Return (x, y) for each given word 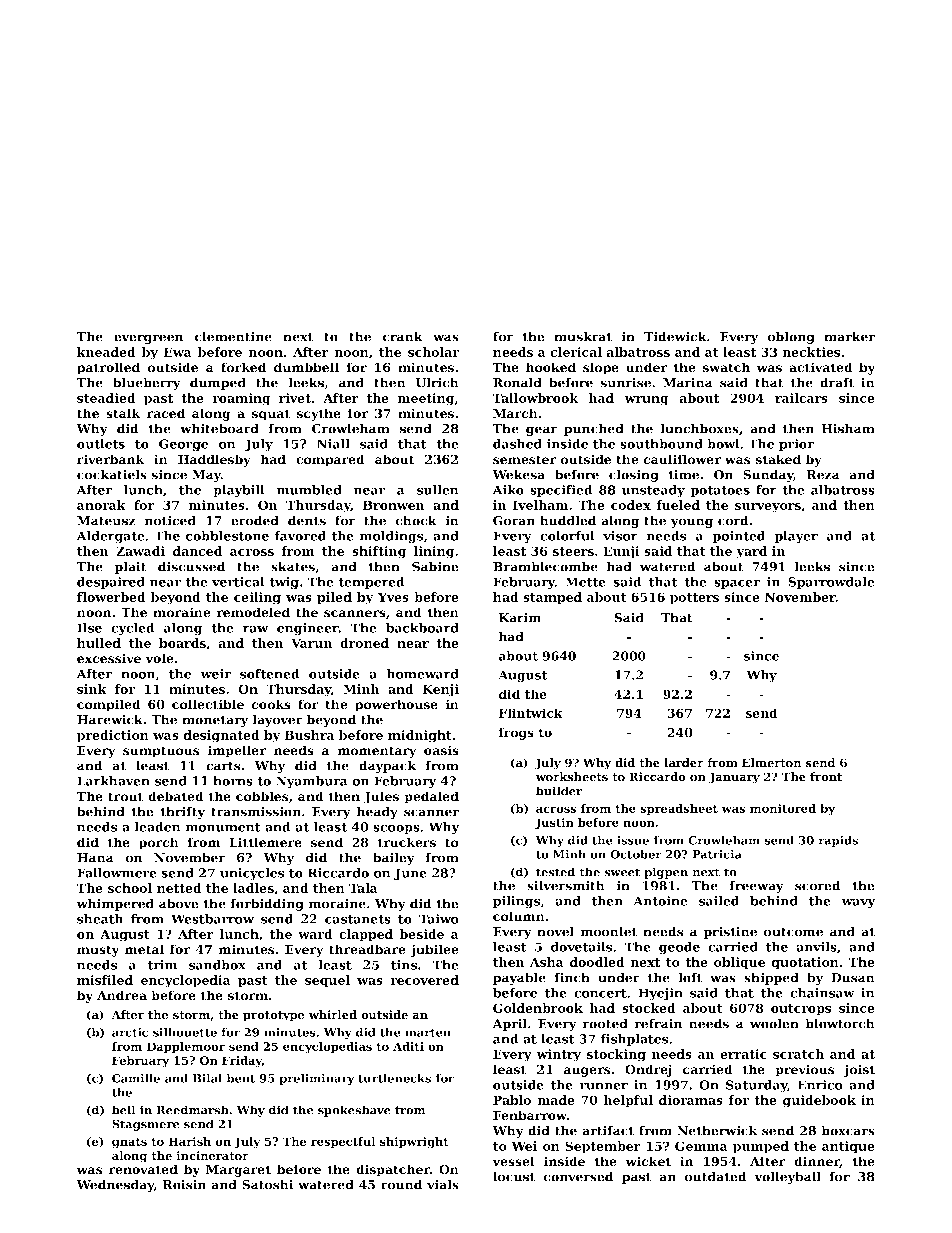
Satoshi (267, 1184)
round (401, 1184)
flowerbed (111, 597)
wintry (559, 1055)
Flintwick (531, 713)
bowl (723, 444)
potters (694, 599)
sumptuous (161, 752)
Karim (520, 618)
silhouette (185, 1032)
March (515, 413)
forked (243, 367)
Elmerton (771, 763)
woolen (774, 1023)
